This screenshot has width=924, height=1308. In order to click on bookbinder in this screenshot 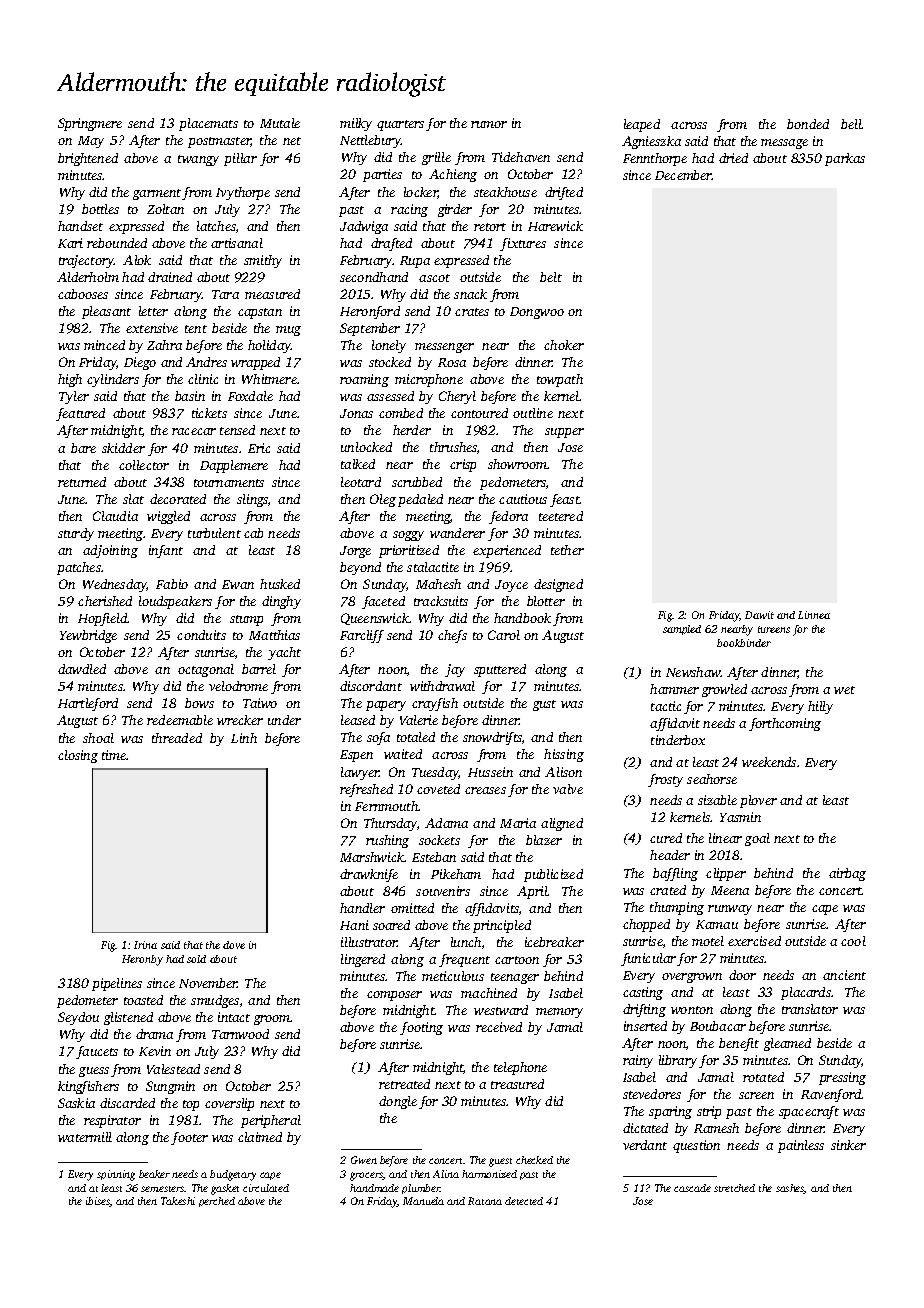, I will do `click(744, 643)`.
